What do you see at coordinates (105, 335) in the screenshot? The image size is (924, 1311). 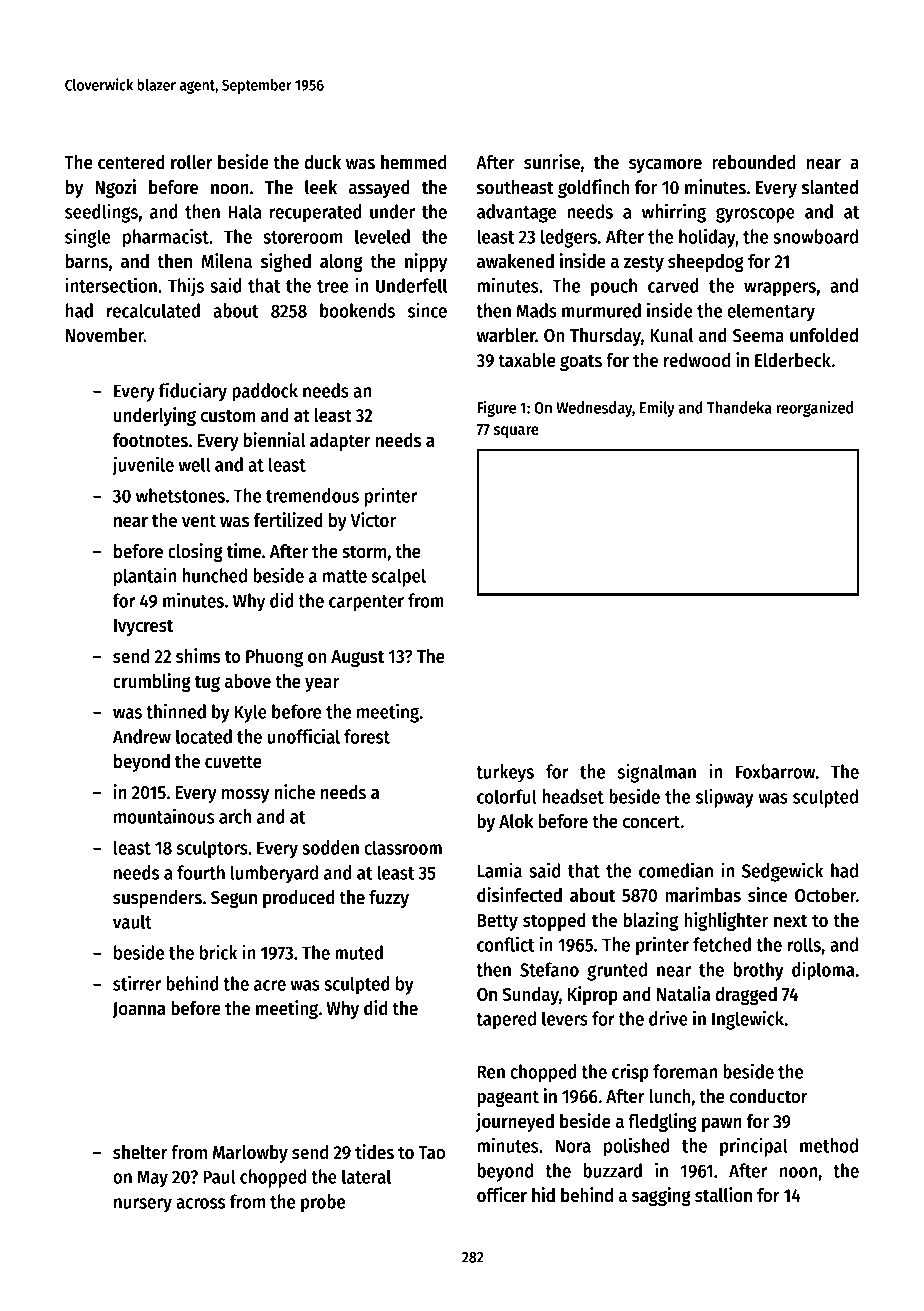 I see `November` at bounding box center [105, 335].
